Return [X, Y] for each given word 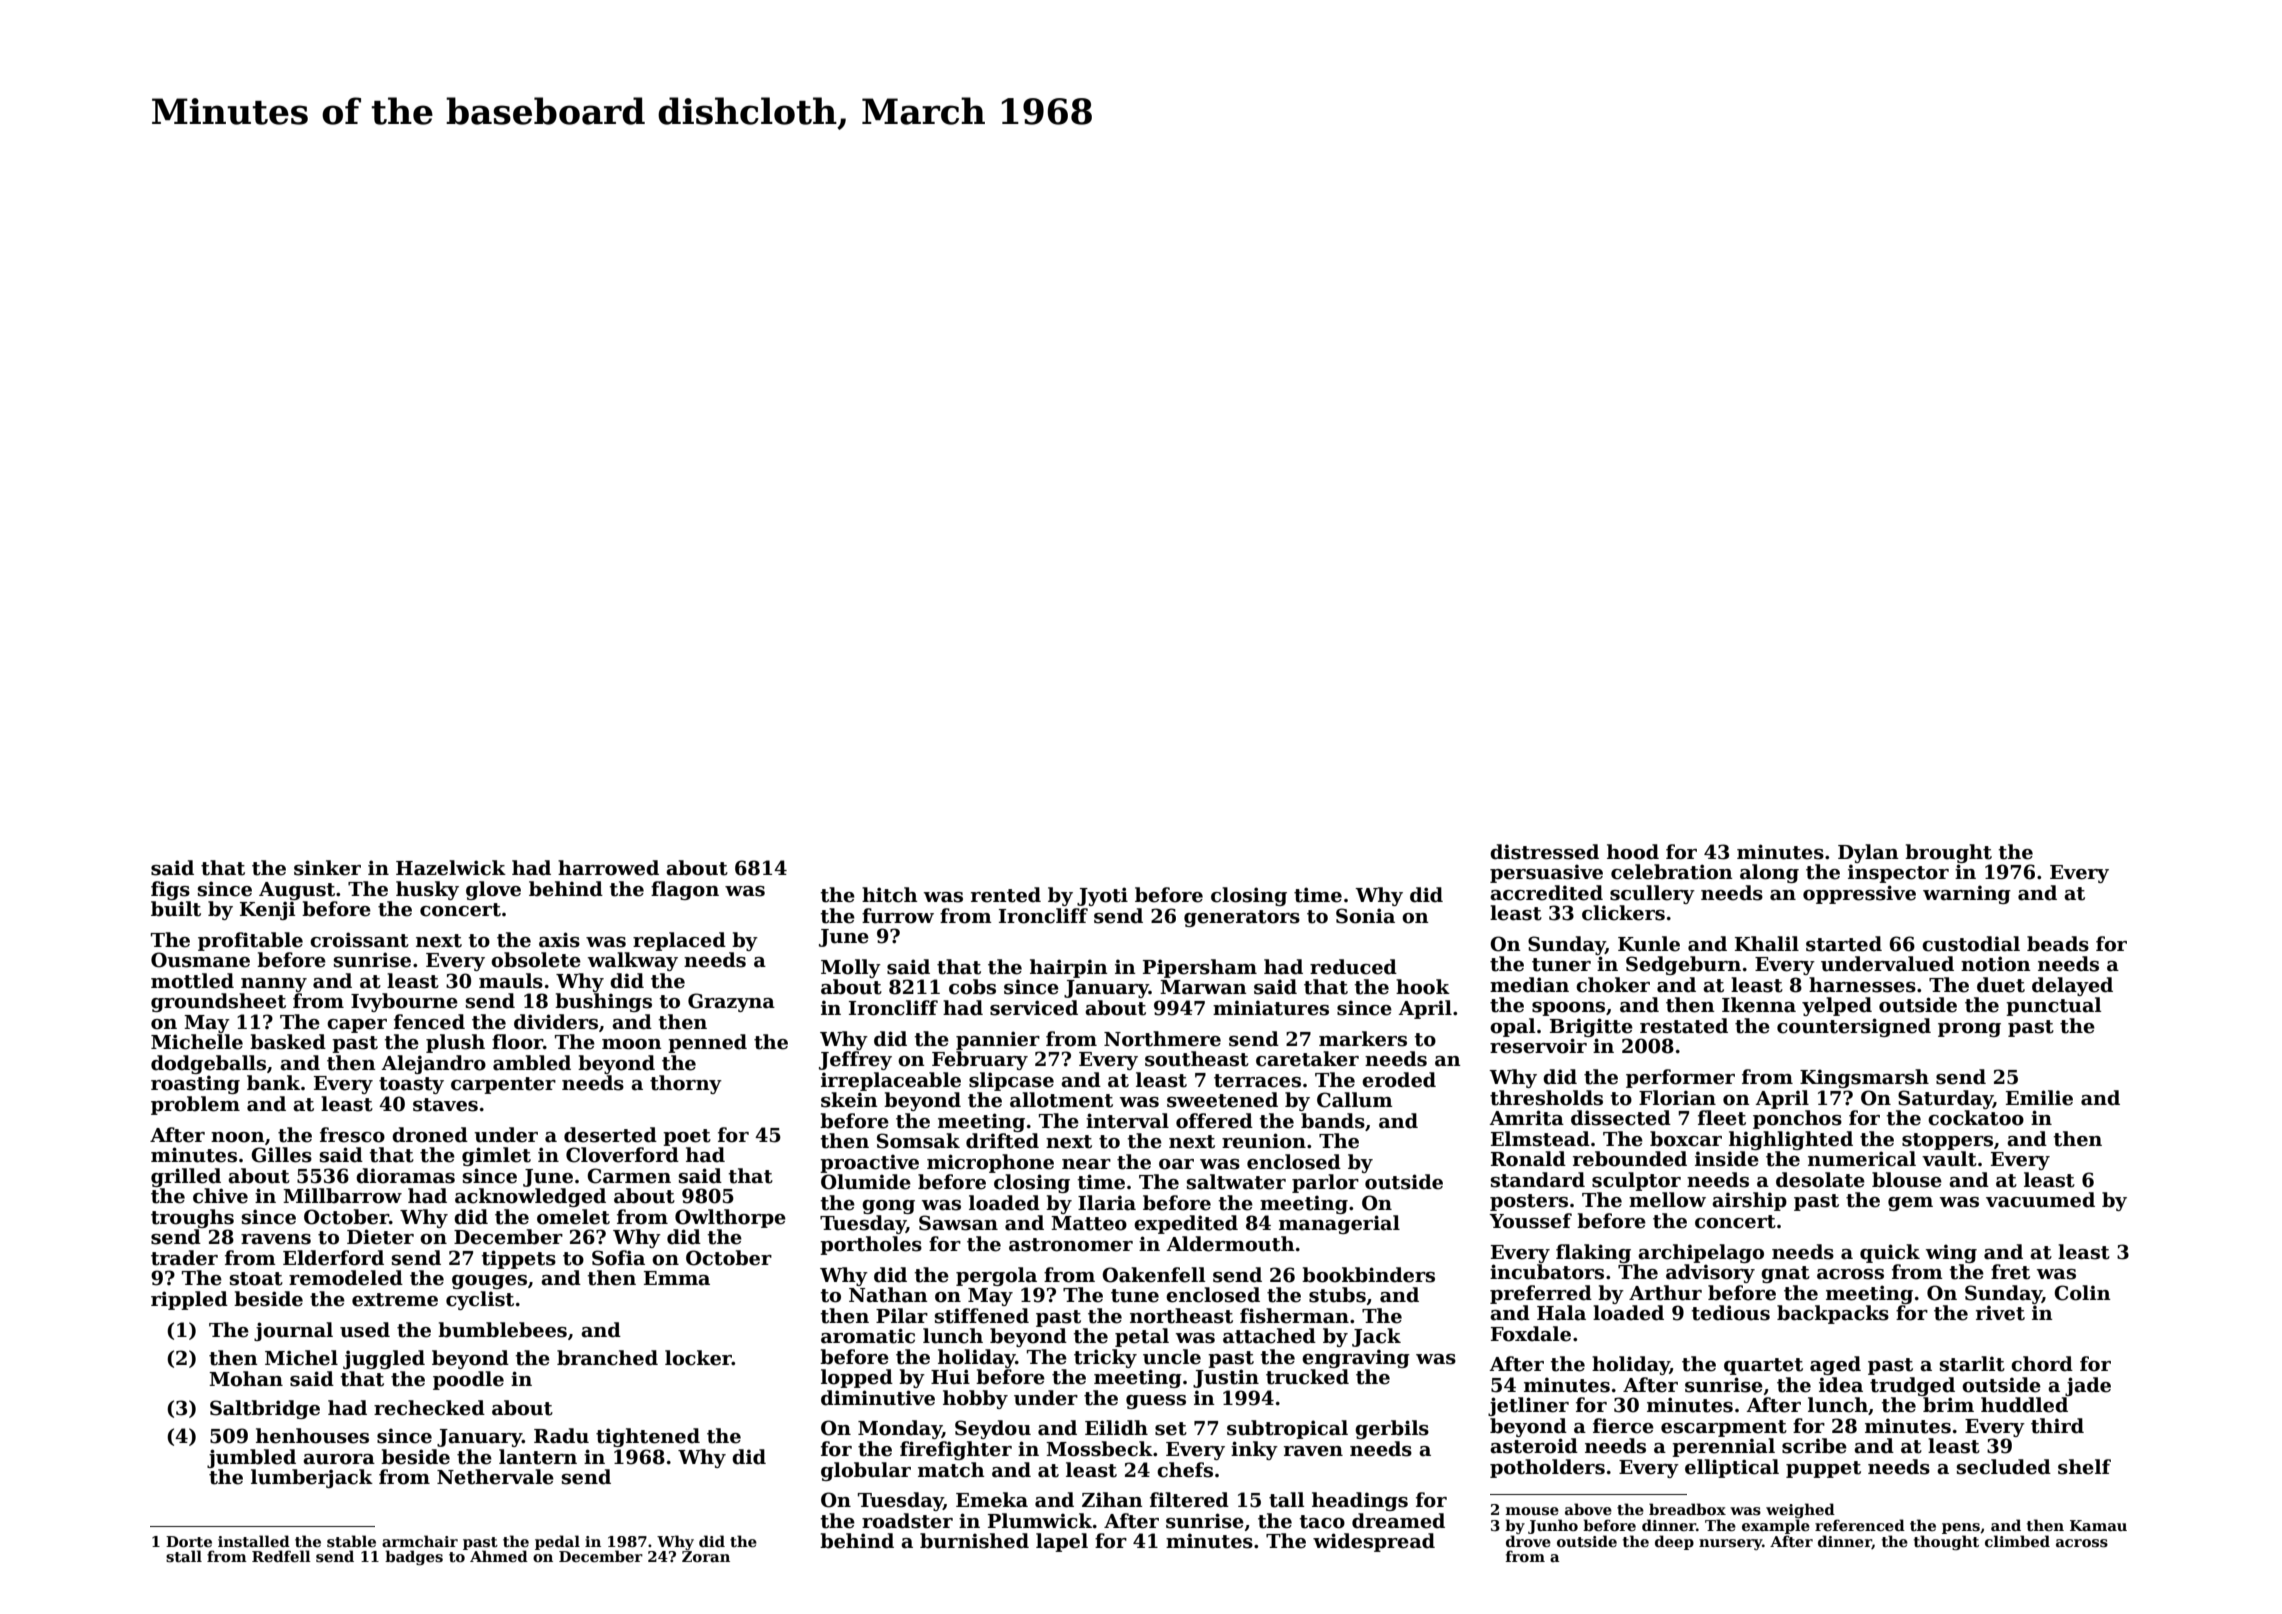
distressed [1544, 852]
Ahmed [499, 1556]
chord [2042, 1364]
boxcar [1686, 1139]
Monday [900, 1429]
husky [427, 890]
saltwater [1236, 1182]
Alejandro [433, 1064]
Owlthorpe [730, 1218]
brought [1948, 853]
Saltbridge [265, 1409]
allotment [1061, 1100]
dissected [1621, 1118]
